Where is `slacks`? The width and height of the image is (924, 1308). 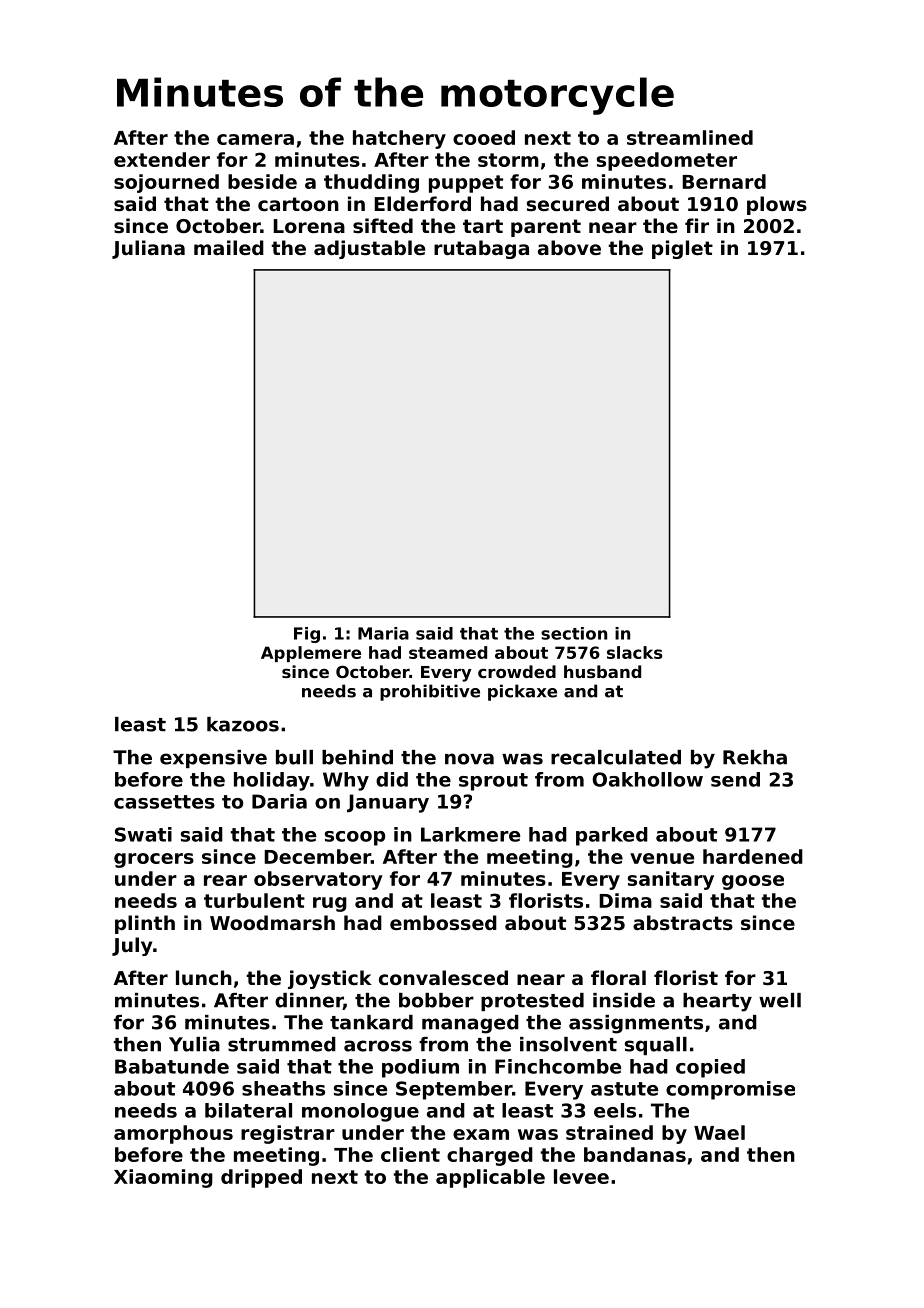
slacks is located at coordinates (635, 652).
